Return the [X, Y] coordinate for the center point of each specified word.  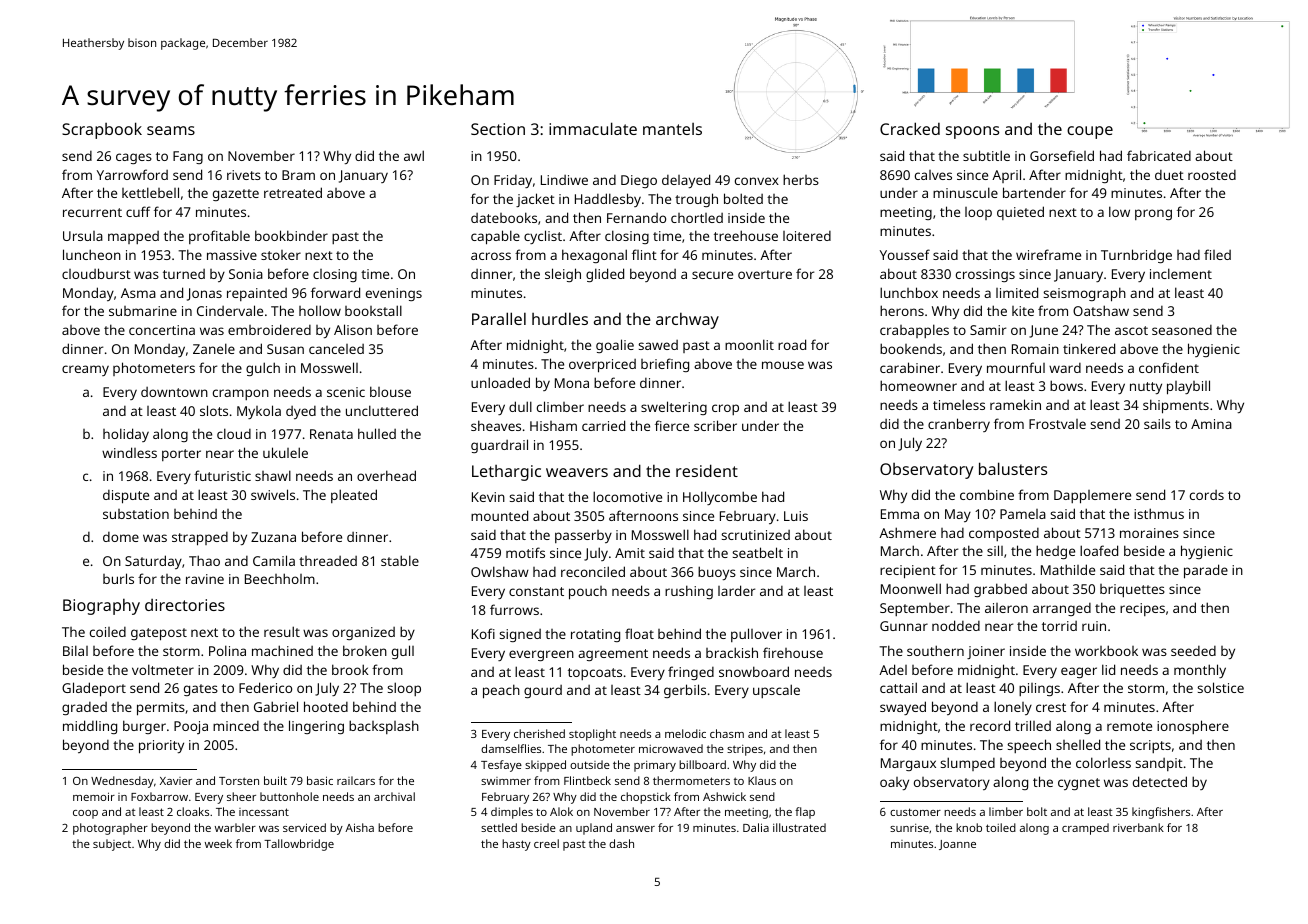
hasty [516, 845]
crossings [985, 275]
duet [1169, 175]
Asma [138, 293]
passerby [583, 536]
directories [185, 605]
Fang [188, 157]
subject [112, 845]
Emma [900, 514]
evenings [394, 294]
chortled [697, 218]
